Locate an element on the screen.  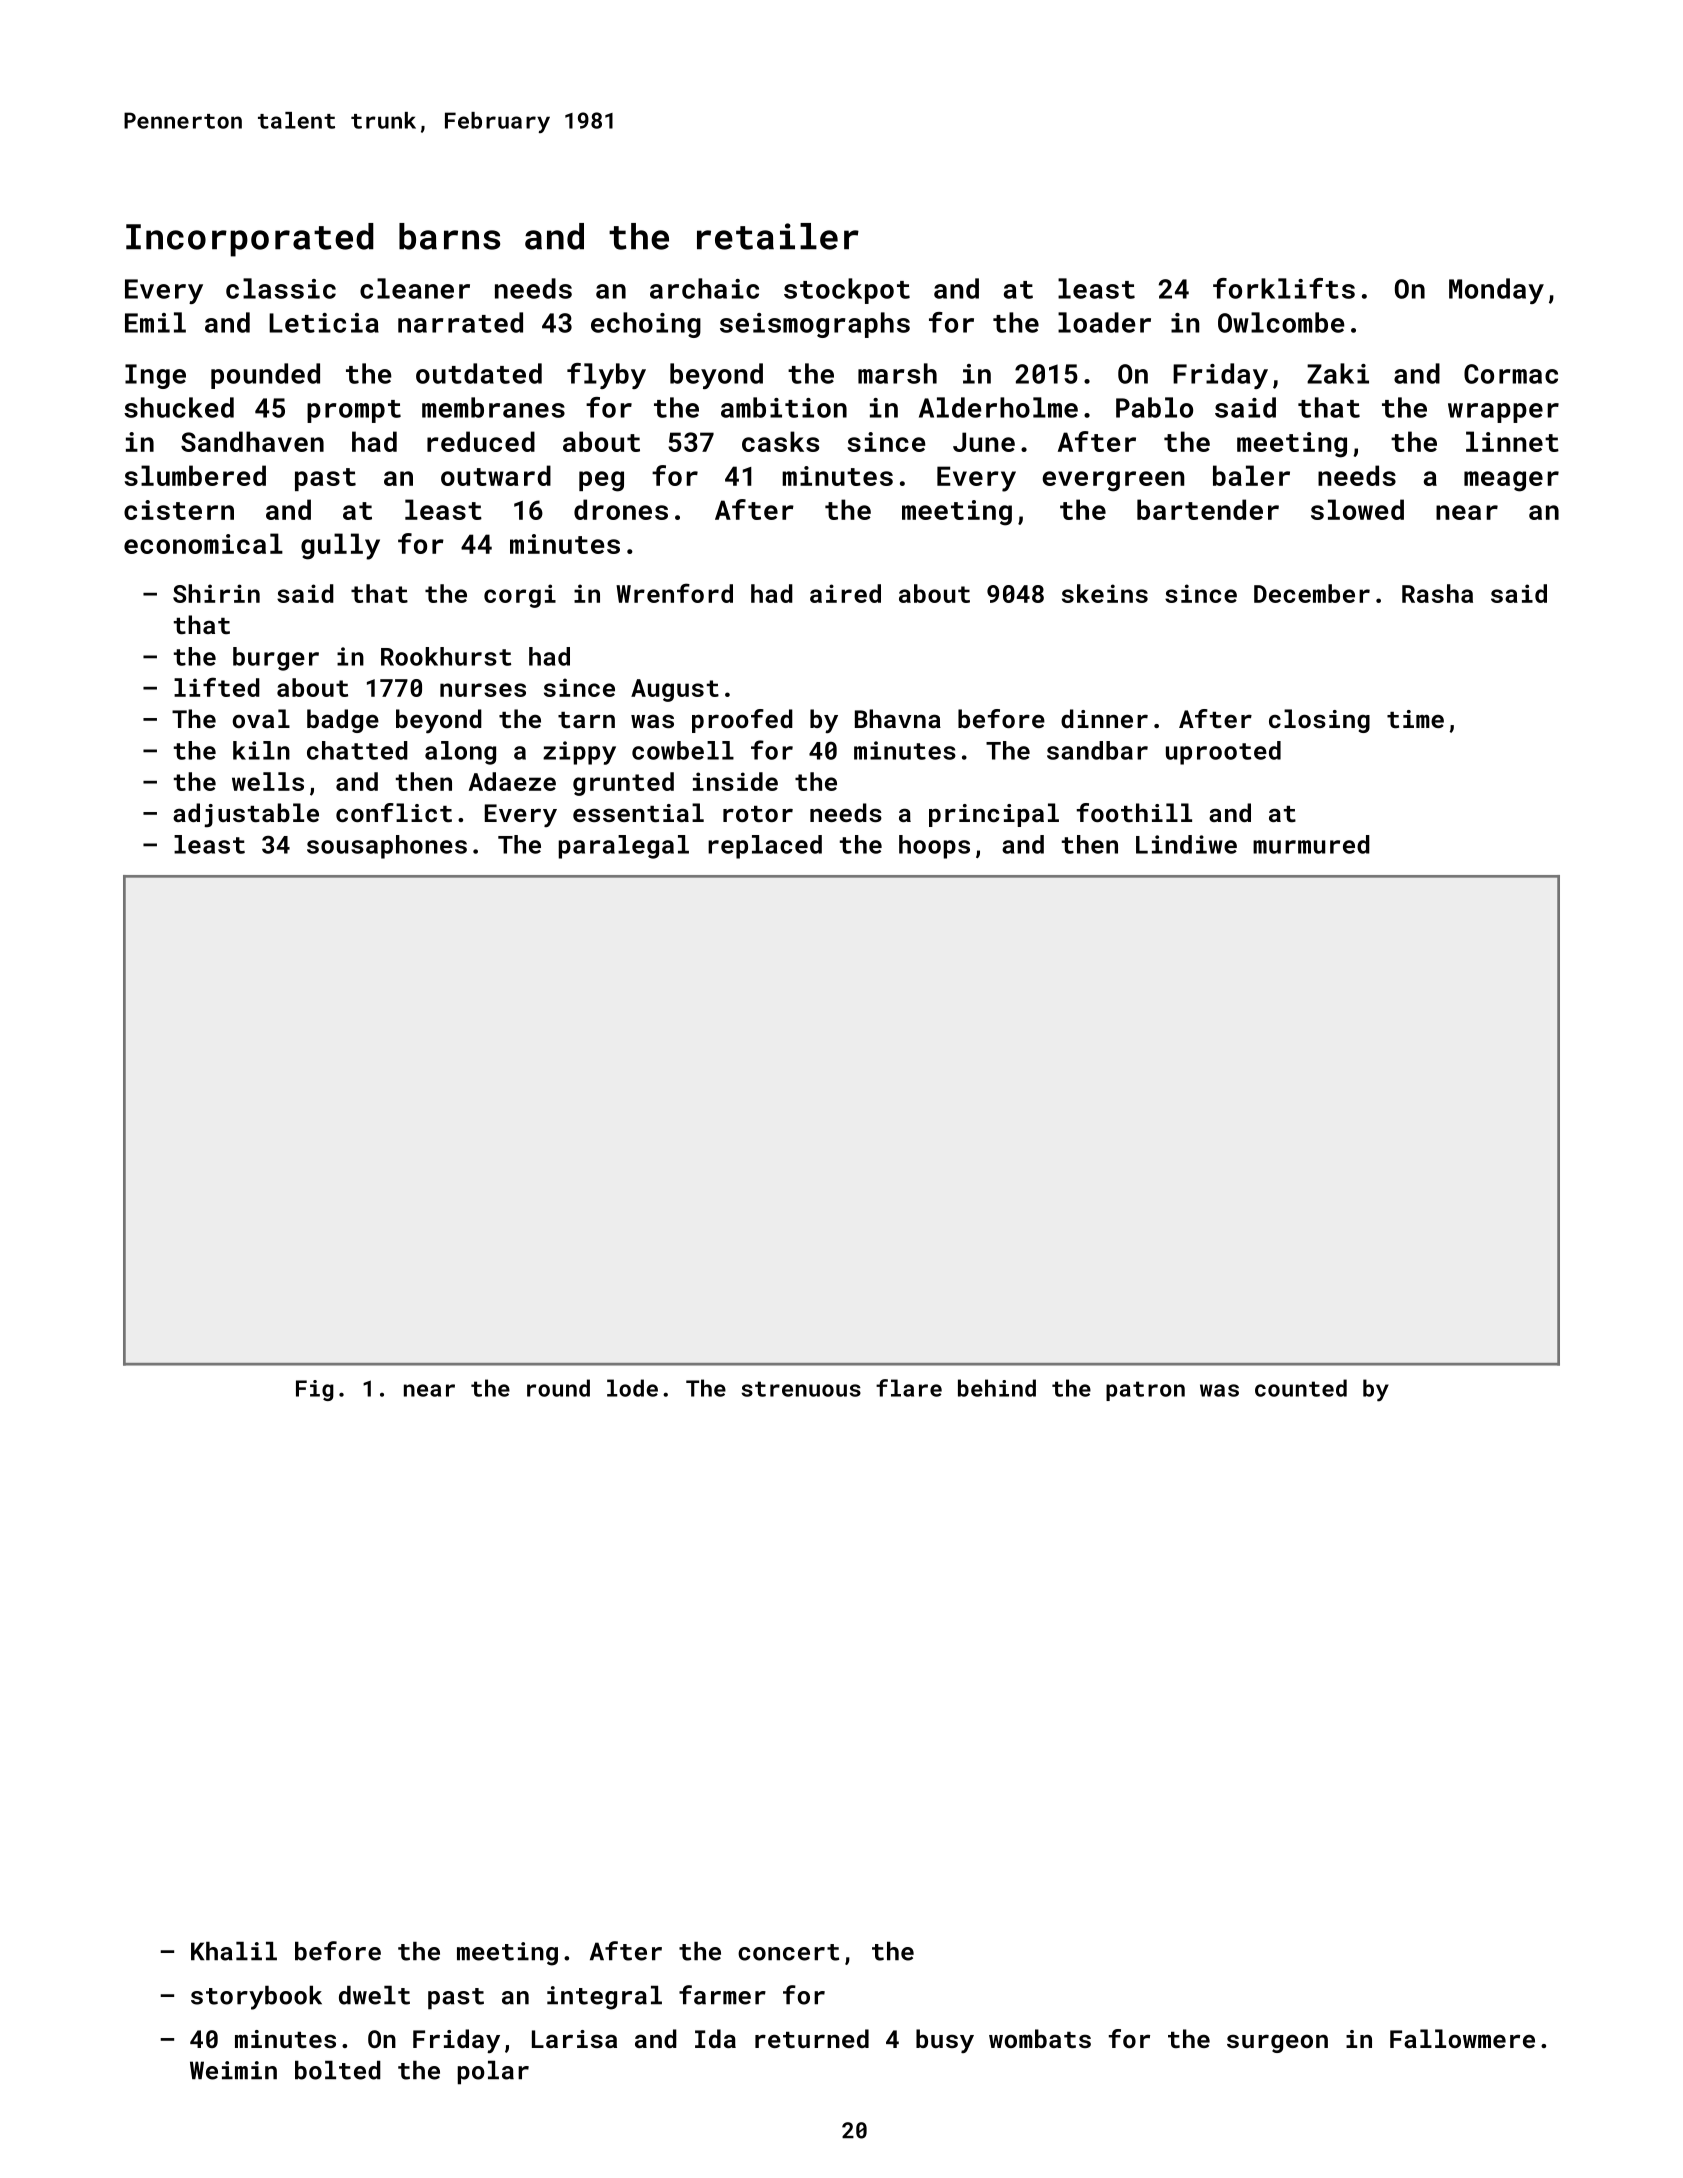
slowed is located at coordinates (1357, 509).
